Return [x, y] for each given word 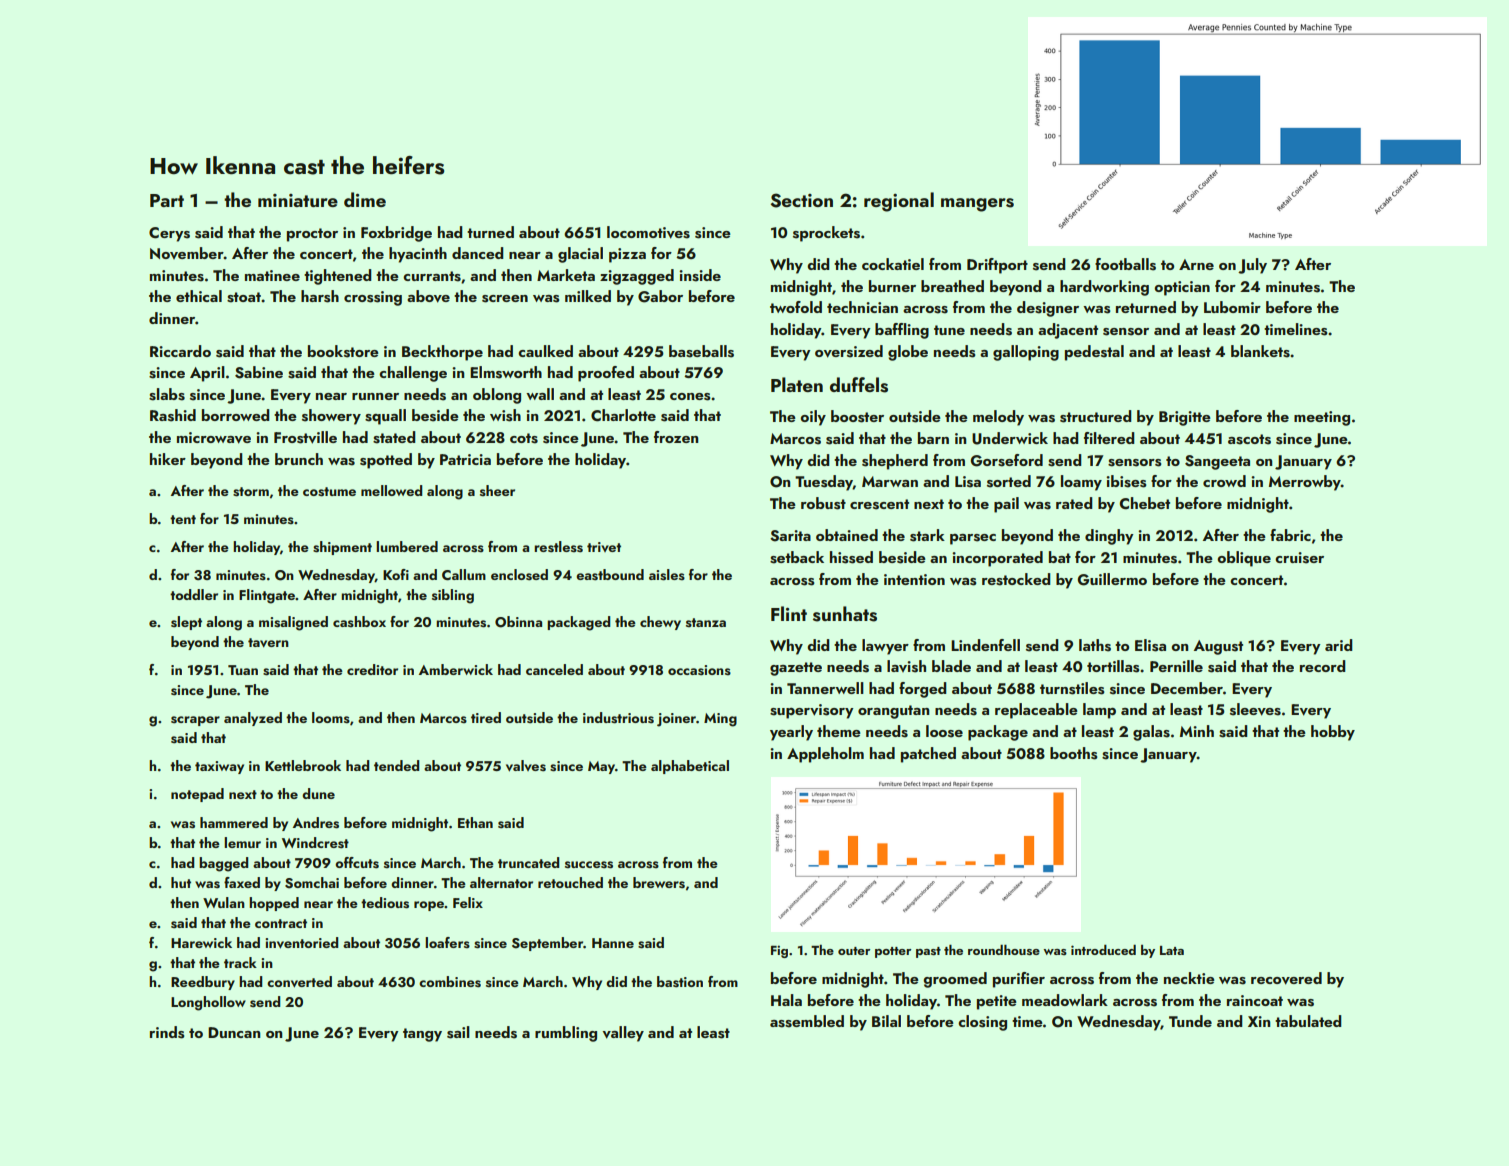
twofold [796, 307]
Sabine [259, 372]
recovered [1286, 978]
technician [862, 307]
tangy [422, 1035]
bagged [223, 864]
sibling [453, 596]
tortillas [1113, 666]
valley [623, 1034]
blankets [1260, 351]
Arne [1196, 264]
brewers [659, 883]
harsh [320, 296]
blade [951, 666]
